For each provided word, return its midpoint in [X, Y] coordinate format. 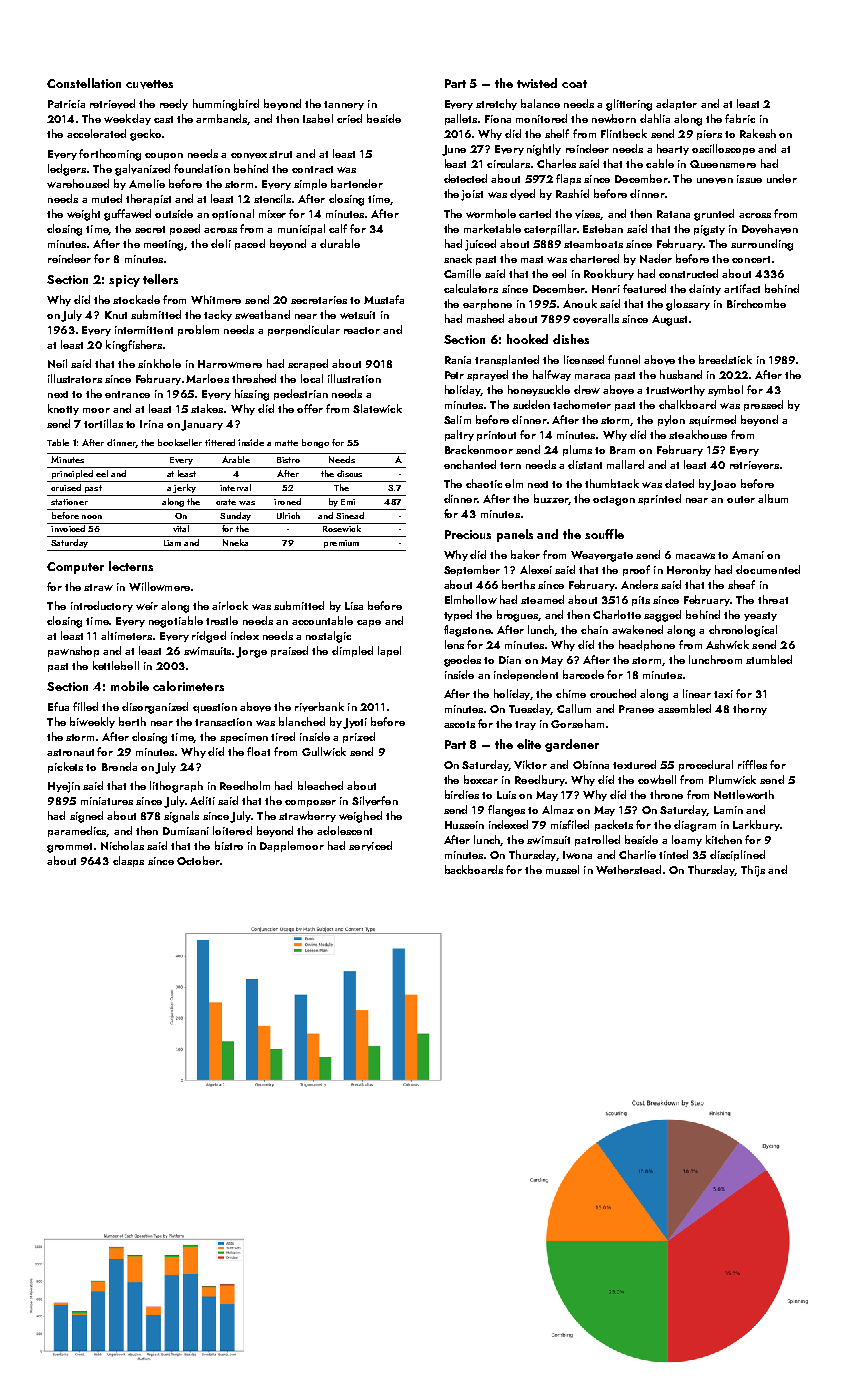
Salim [457, 419]
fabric [740, 118]
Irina [151, 424]
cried [349, 118]
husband [681, 374]
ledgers [67, 170]
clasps [128, 861]
